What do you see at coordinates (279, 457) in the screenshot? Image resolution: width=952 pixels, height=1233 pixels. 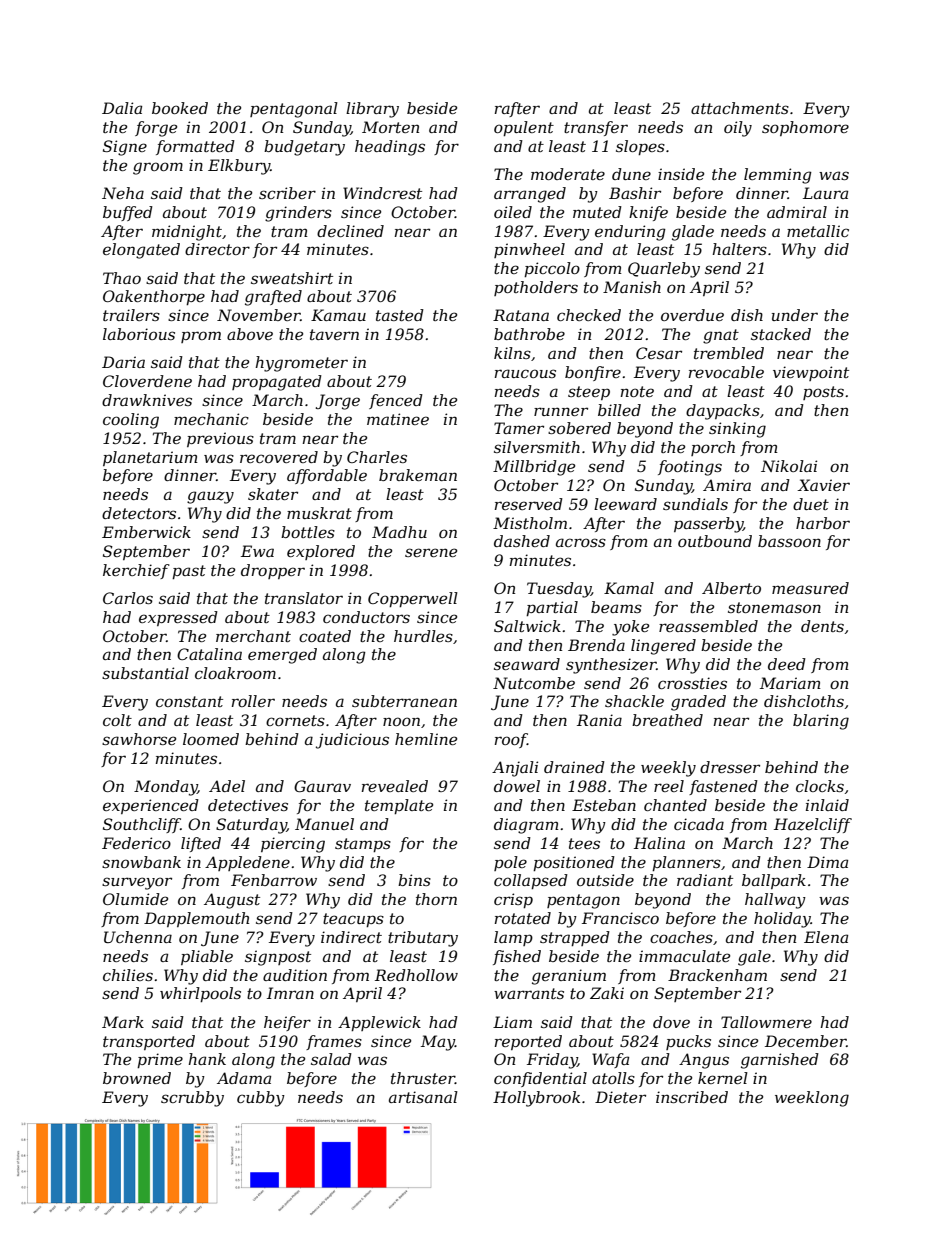 I see `recovered` at bounding box center [279, 457].
